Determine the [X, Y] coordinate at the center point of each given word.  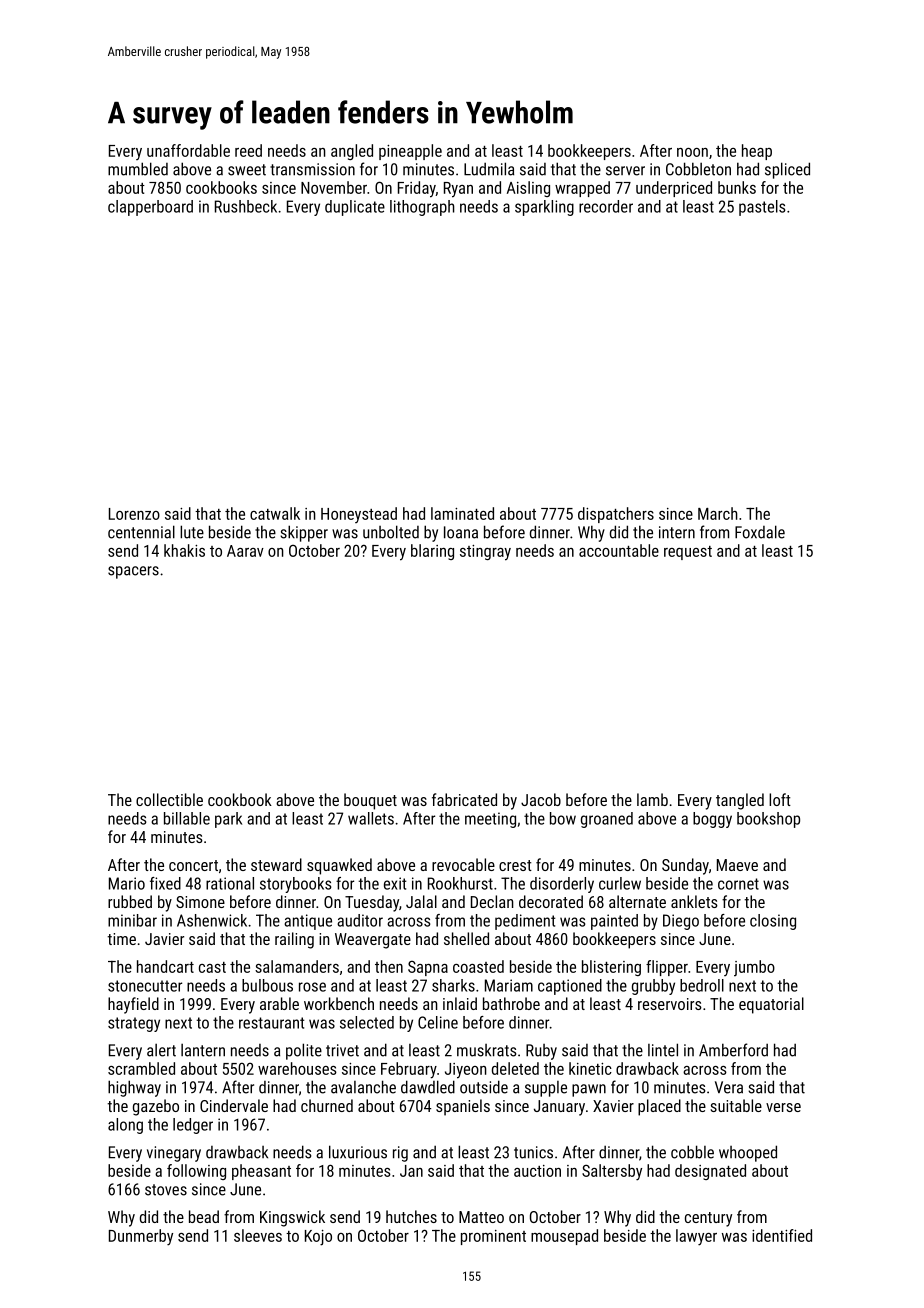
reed [248, 150]
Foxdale [760, 532]
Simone [200, 902]
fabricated [464, 799]
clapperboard [150, 208]
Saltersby [612, 1172]
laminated [462, 513]
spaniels [463, 1107]
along [125, 1126]
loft [780, 799]
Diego [681, 922]
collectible [169, 799]
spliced [787, 170]
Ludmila [489, 169]
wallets [371, 818]
